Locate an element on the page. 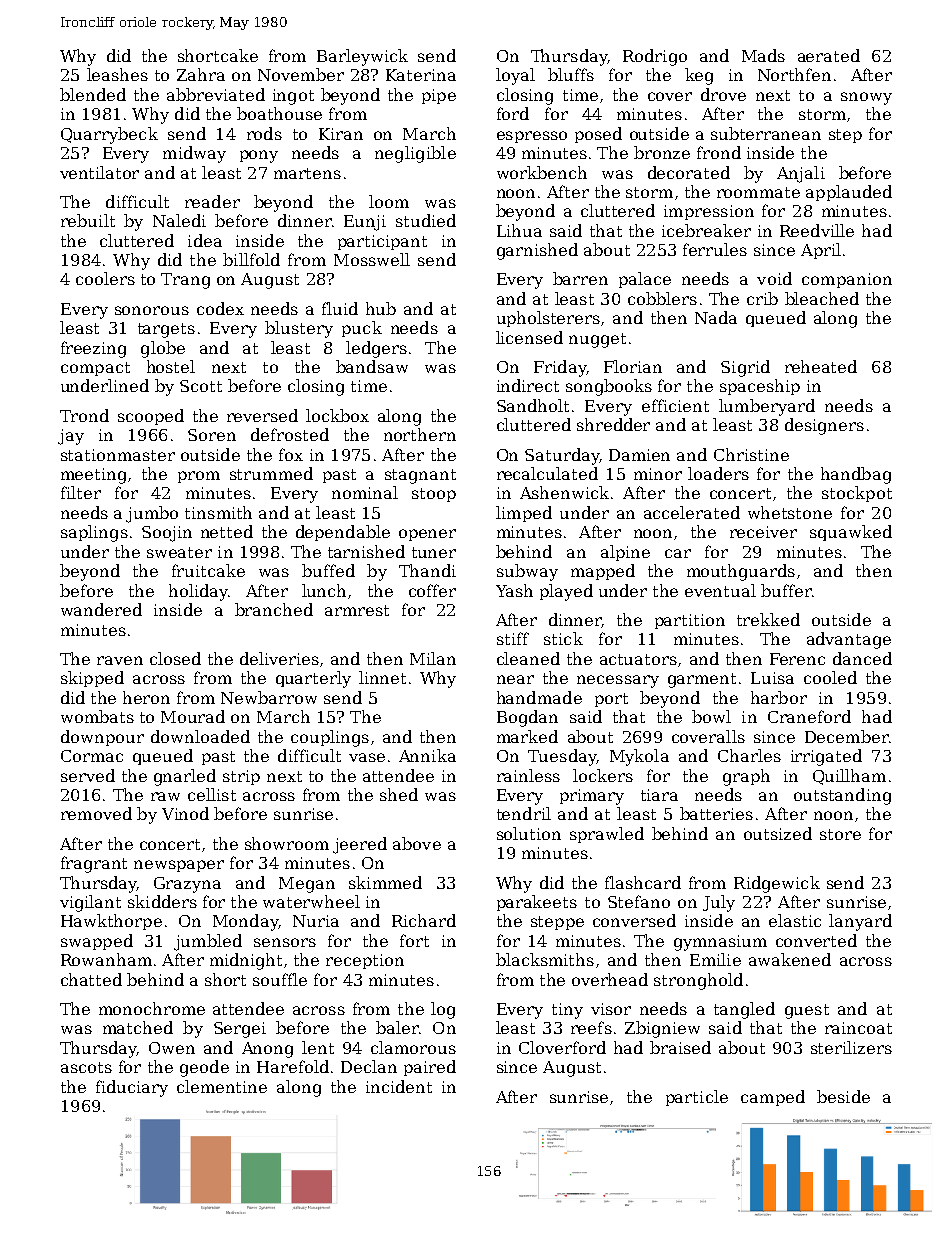 The image size is (952, 1233). fragrant is located at coordinates (94, 864).
